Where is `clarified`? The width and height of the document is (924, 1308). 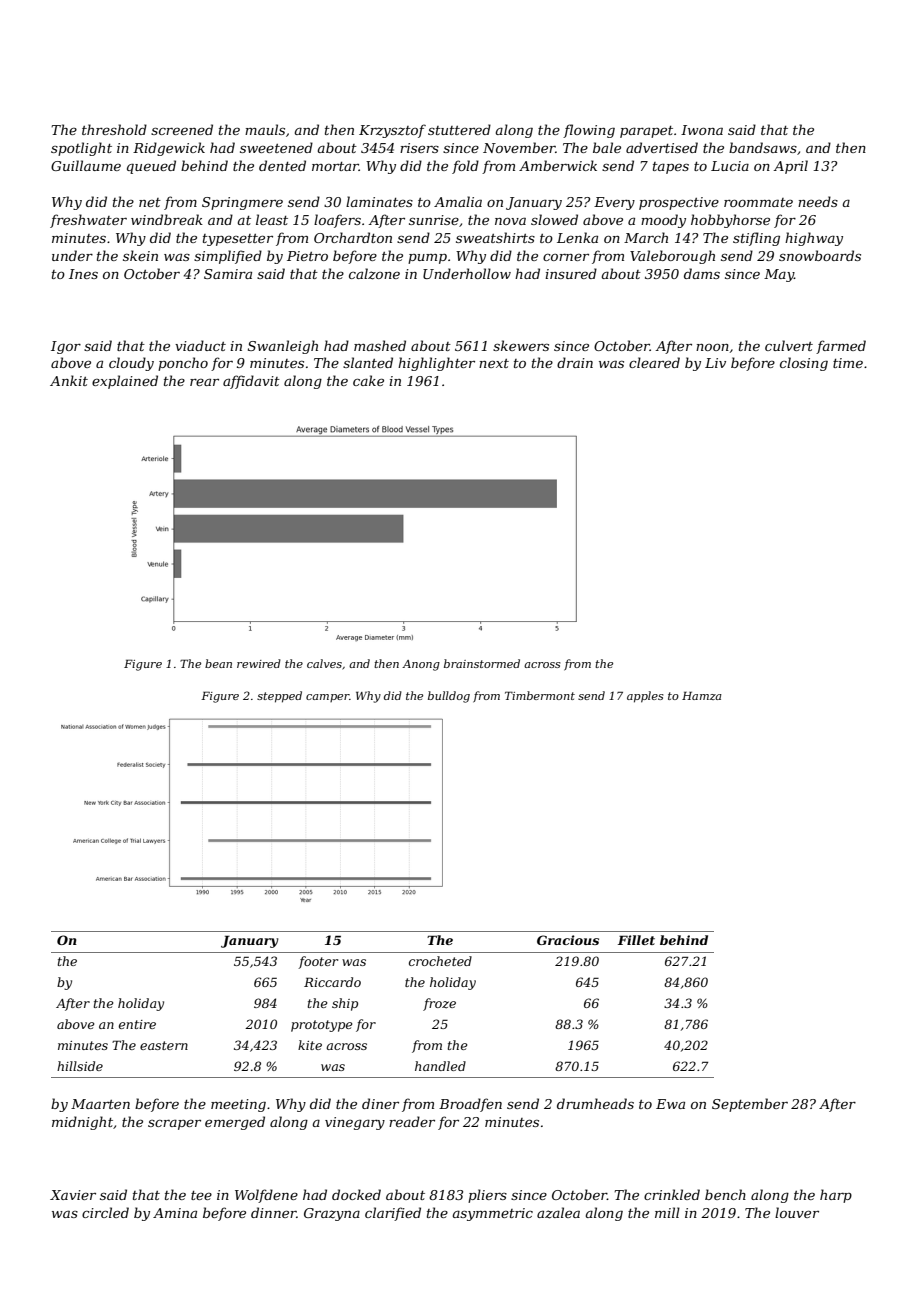
clarified is located at coordinates (393, 1214).
